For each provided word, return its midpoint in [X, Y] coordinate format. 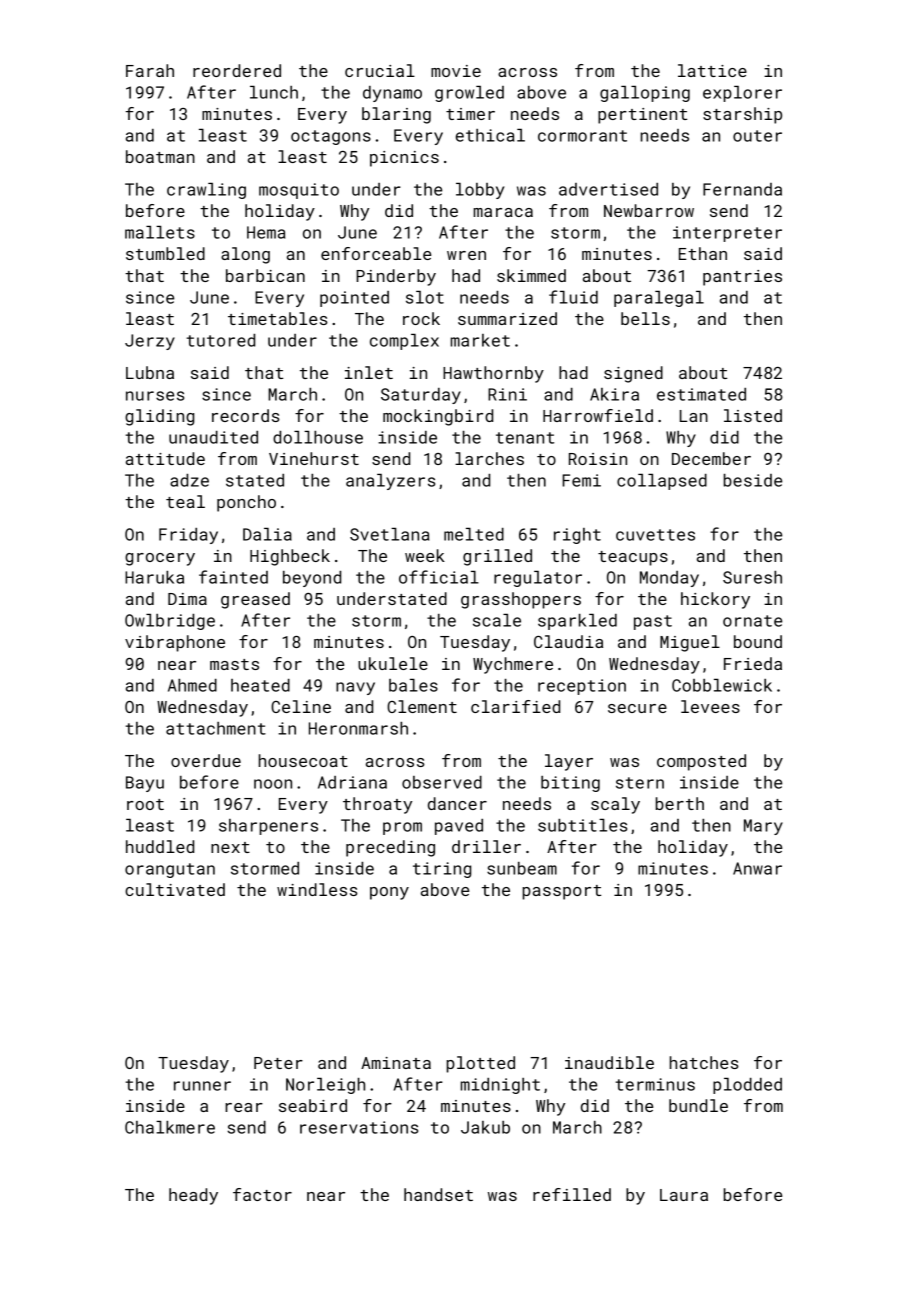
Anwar [757, 868]
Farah [150, 70]
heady [193, 1196]
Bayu [145, 784]
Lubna [150, 372]
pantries [742, 278]
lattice [712, 70]
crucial [380, 70]
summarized [507, 318]
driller [486, 846]
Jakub [485, 1127]
